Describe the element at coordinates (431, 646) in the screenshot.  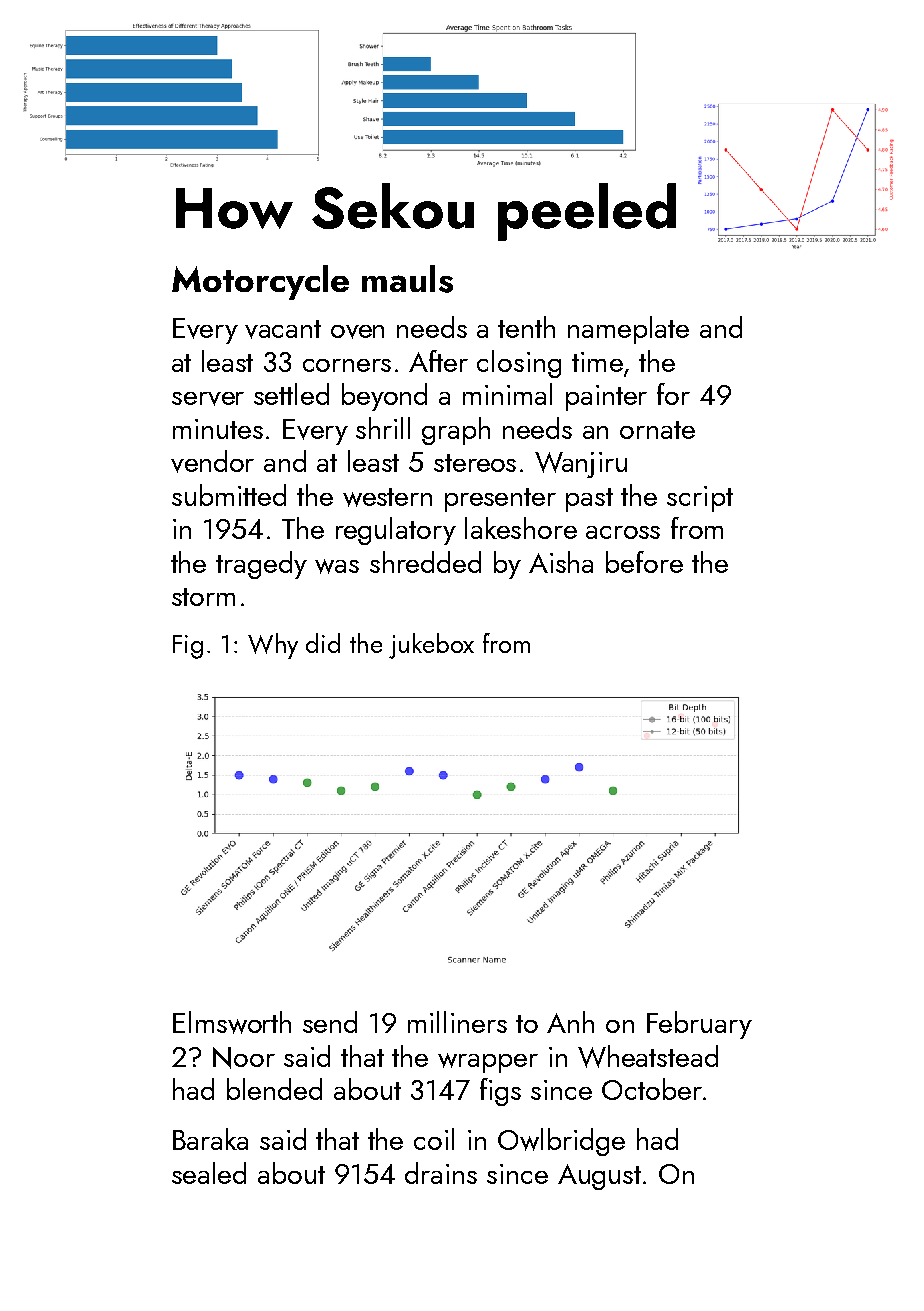
I see `jukebox` at that location.
